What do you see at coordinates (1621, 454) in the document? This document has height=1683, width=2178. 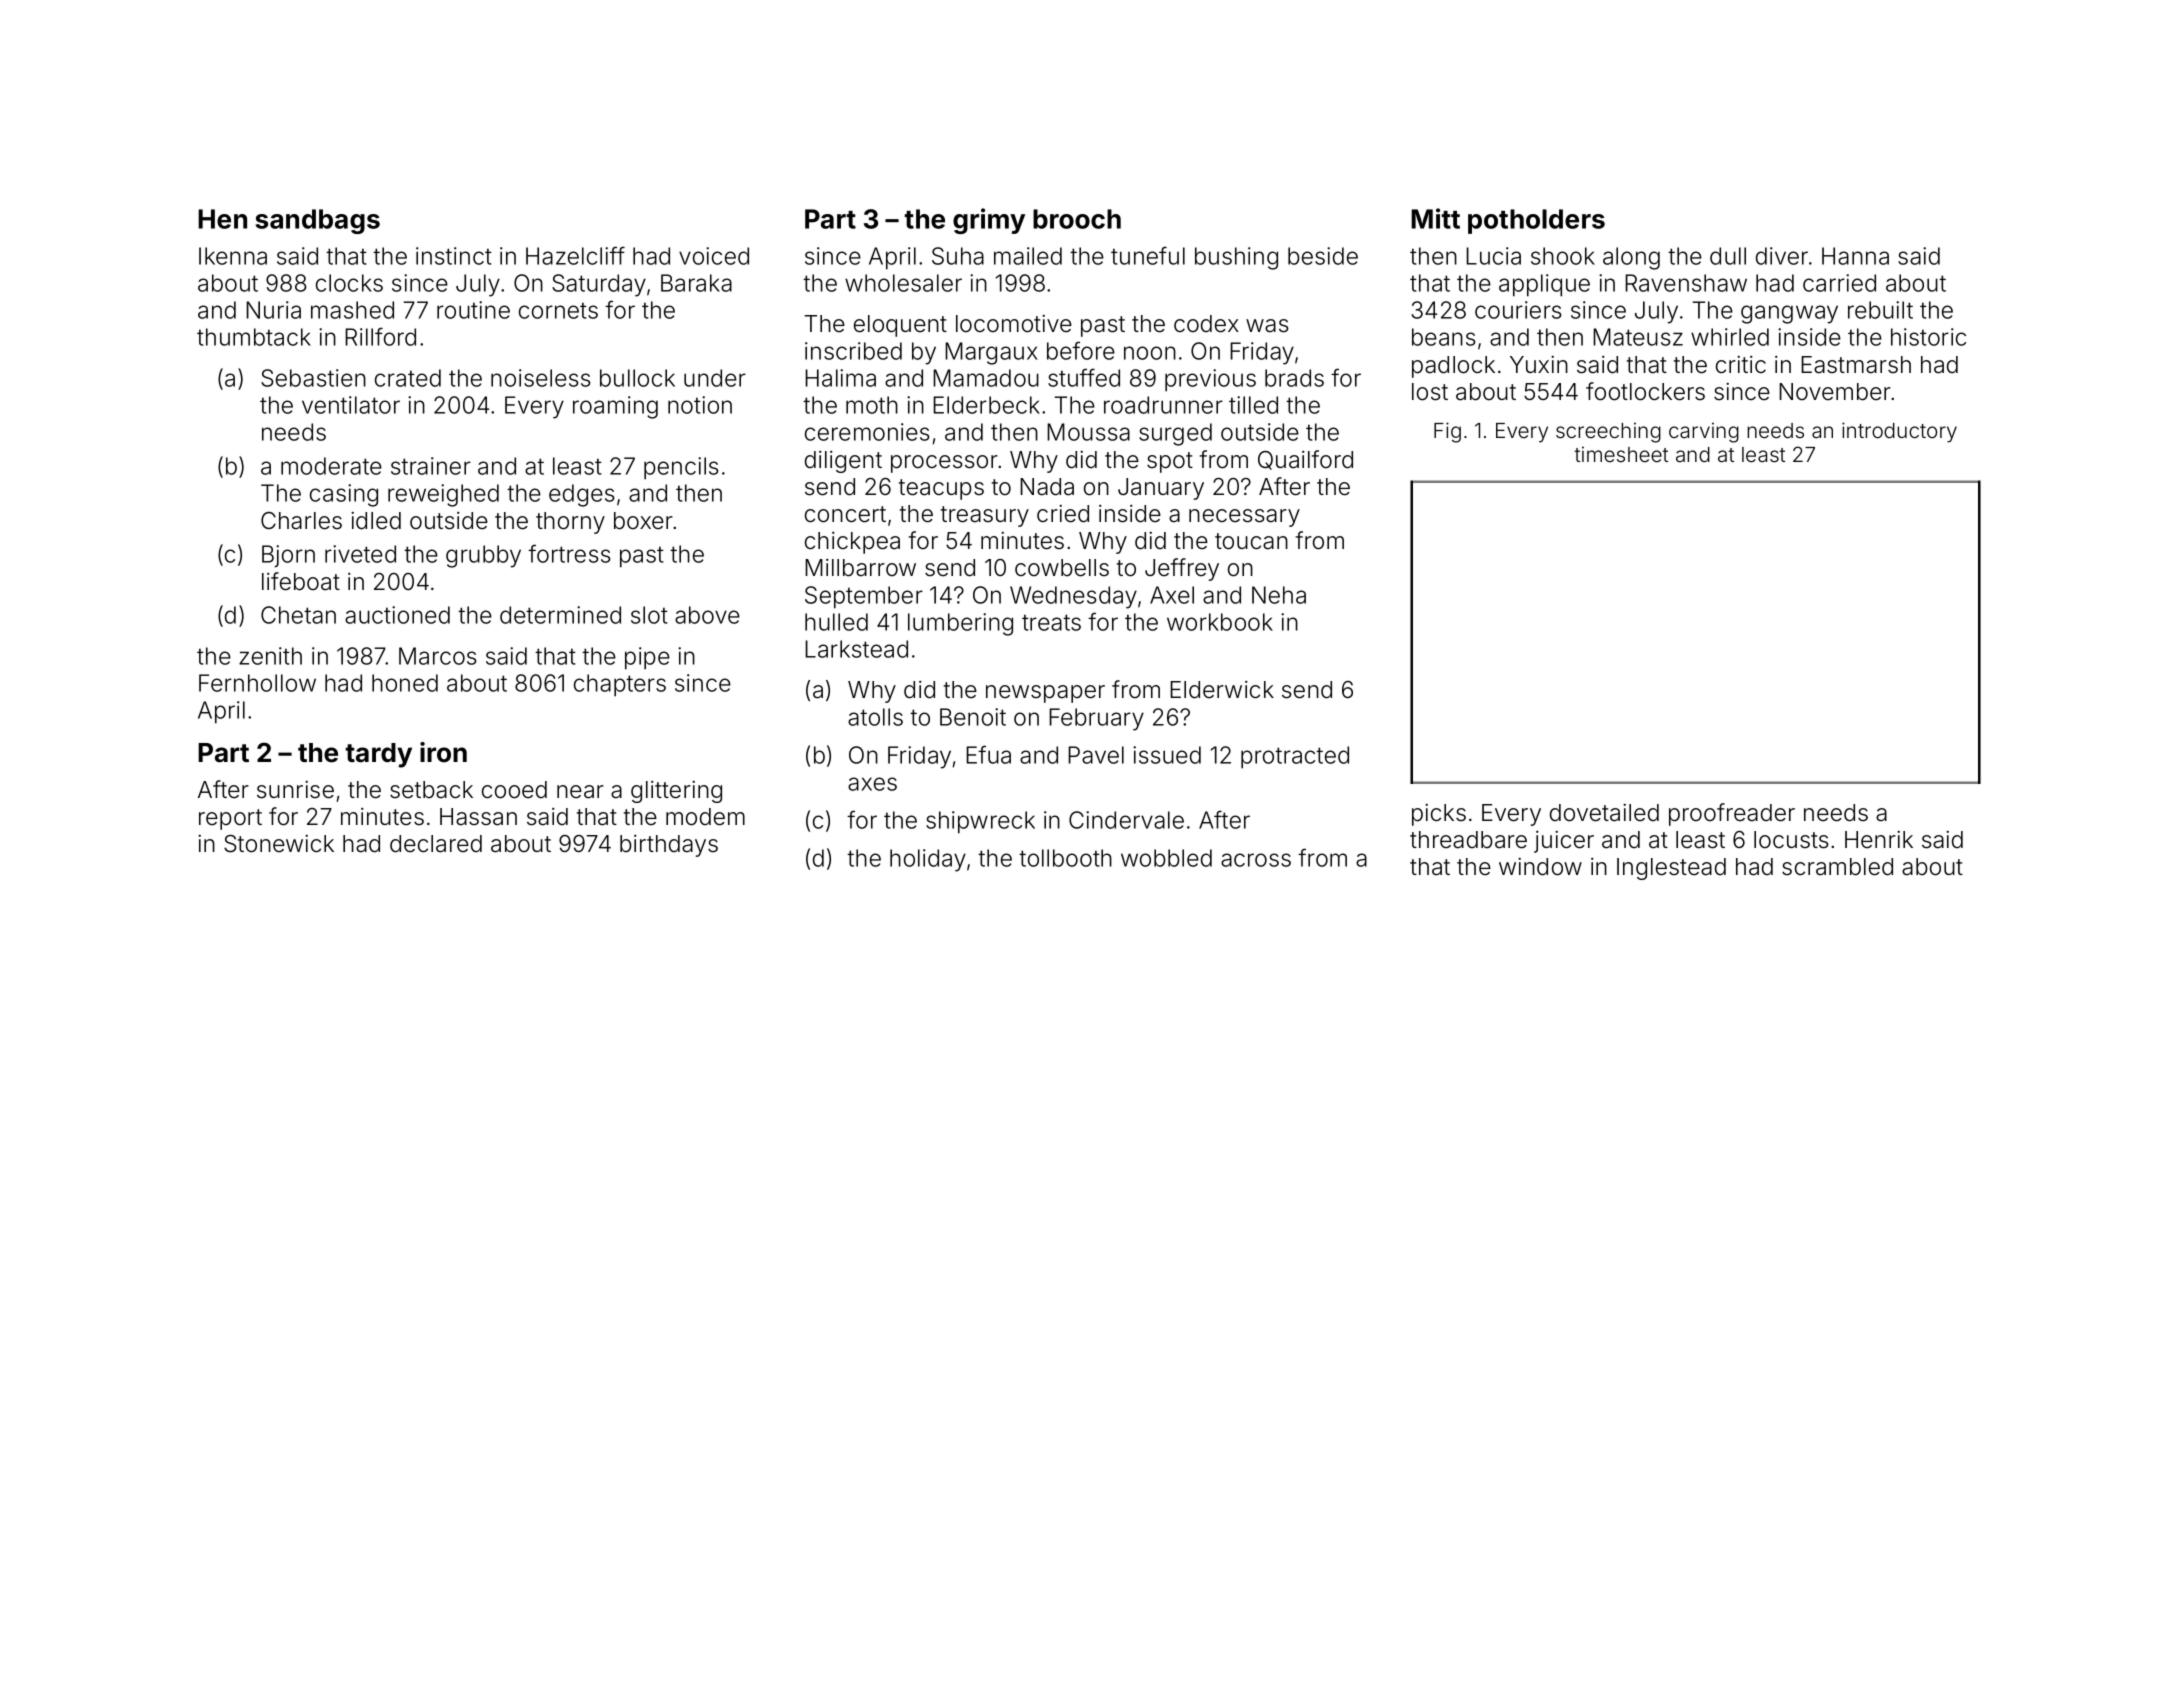 I see `timesheet` at bounding box center [1621, 454].
